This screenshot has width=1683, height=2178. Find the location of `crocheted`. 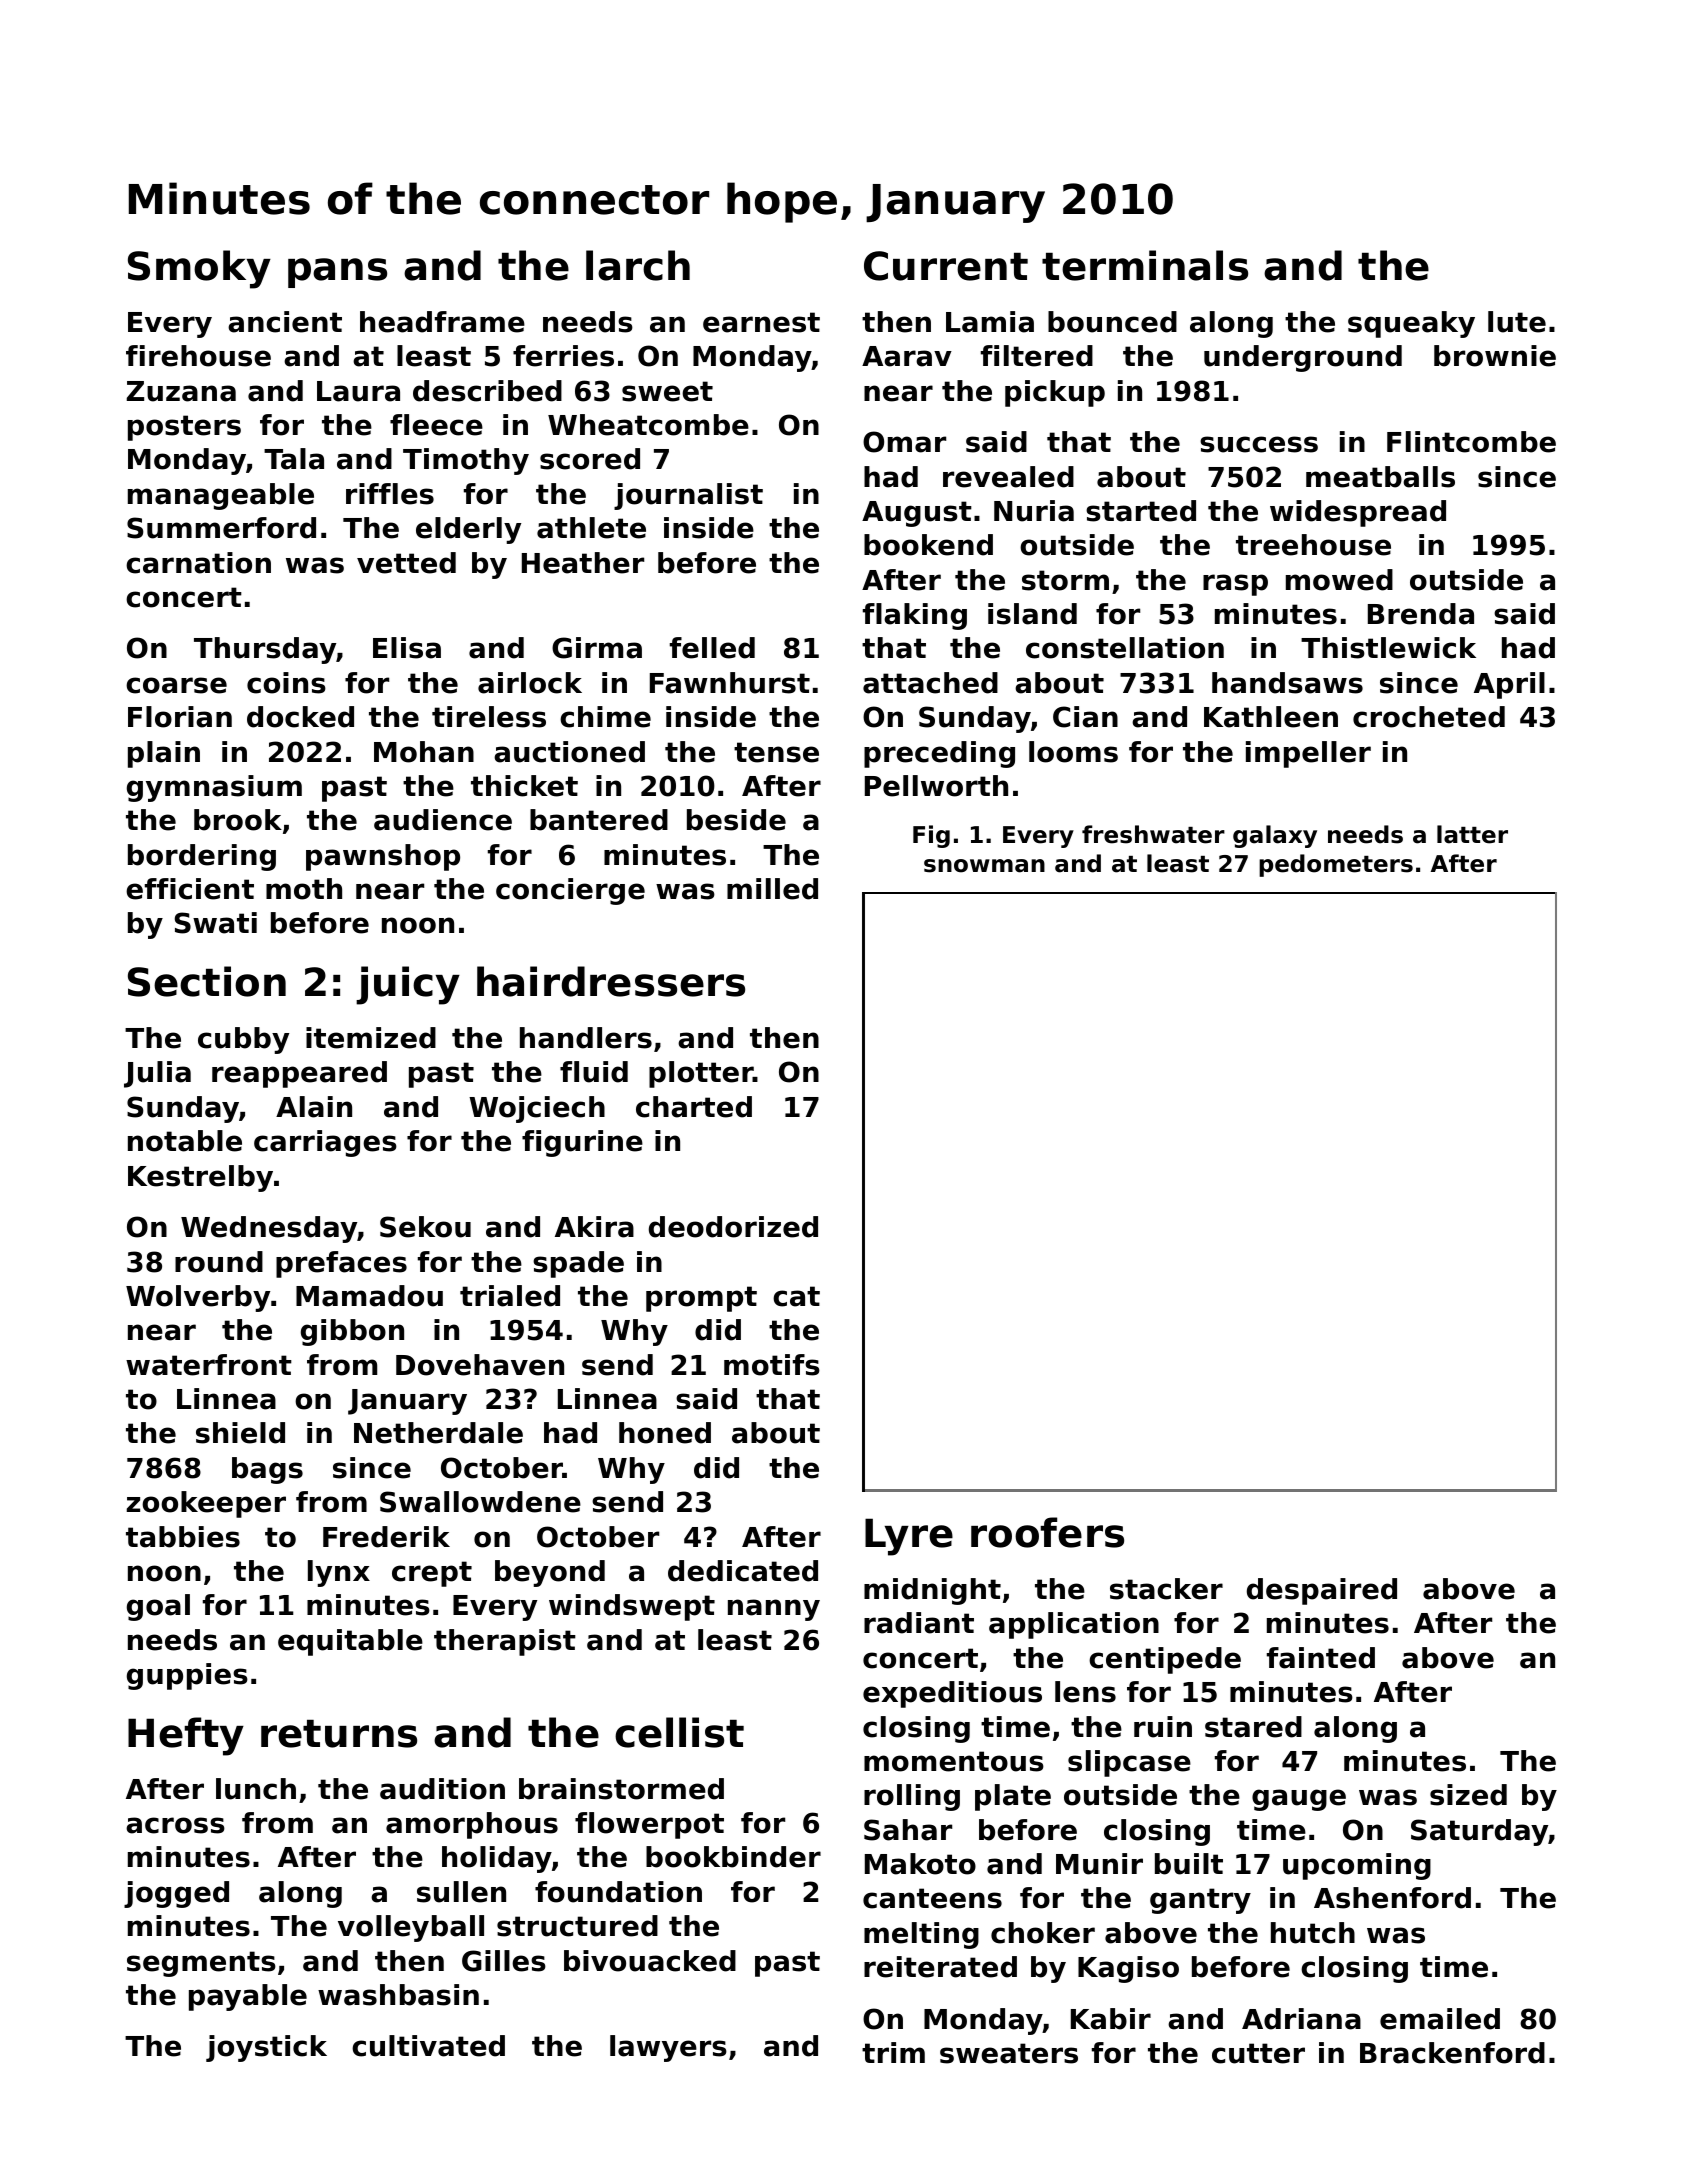

crocheted is located at coordinates (1429, 717).
